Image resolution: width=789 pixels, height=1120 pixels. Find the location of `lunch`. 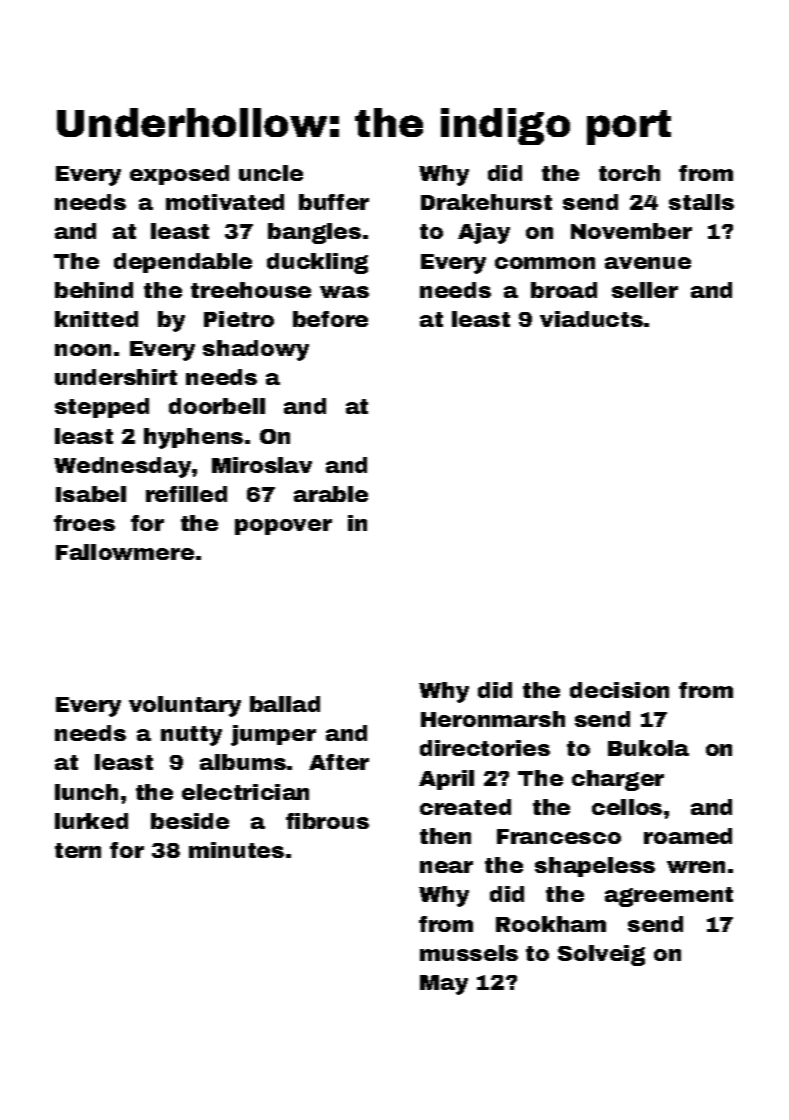

lunch is located at coordinates (86, 792).
